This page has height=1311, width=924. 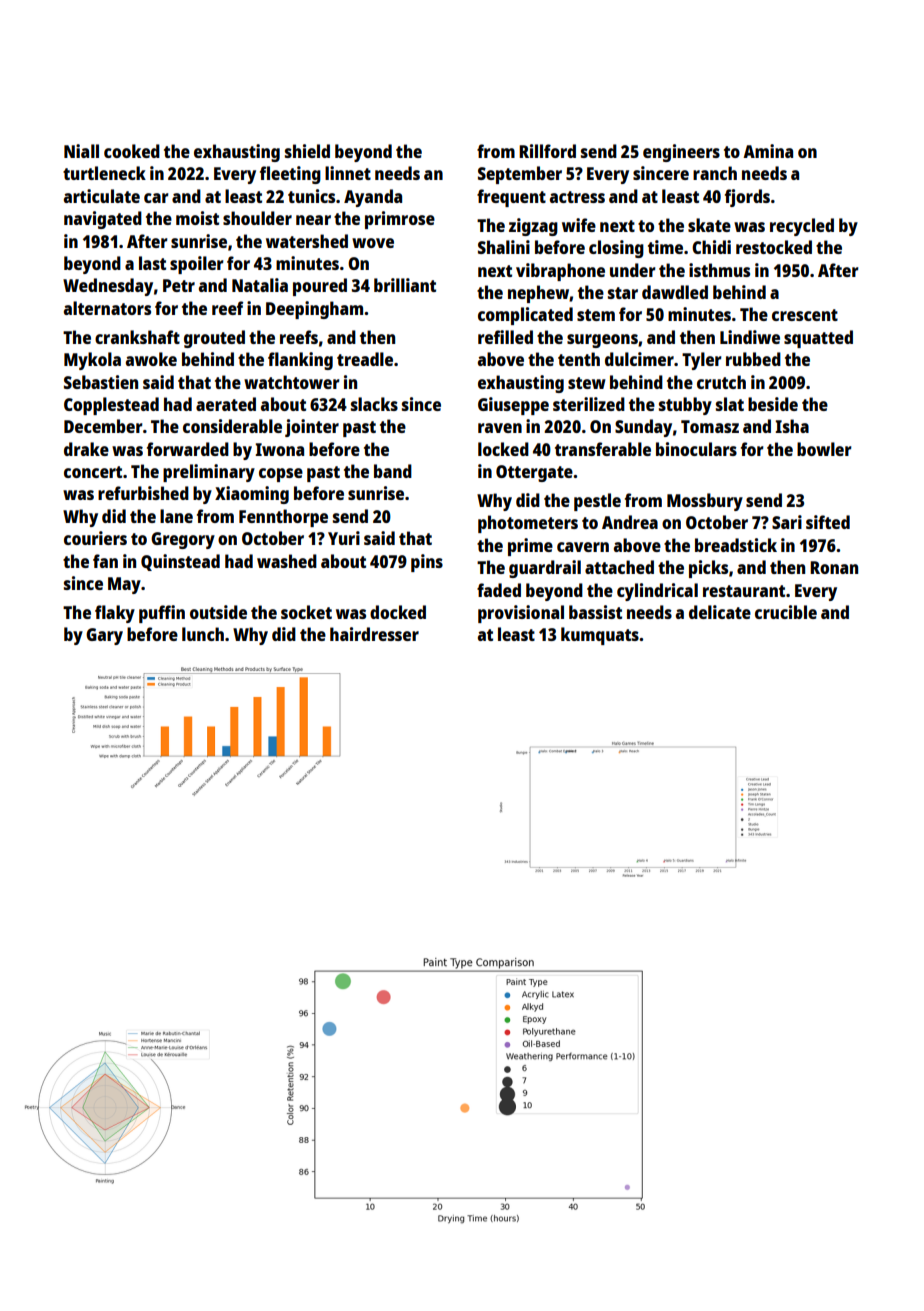 I want to click on tenth, so click(x=579, y=359).
